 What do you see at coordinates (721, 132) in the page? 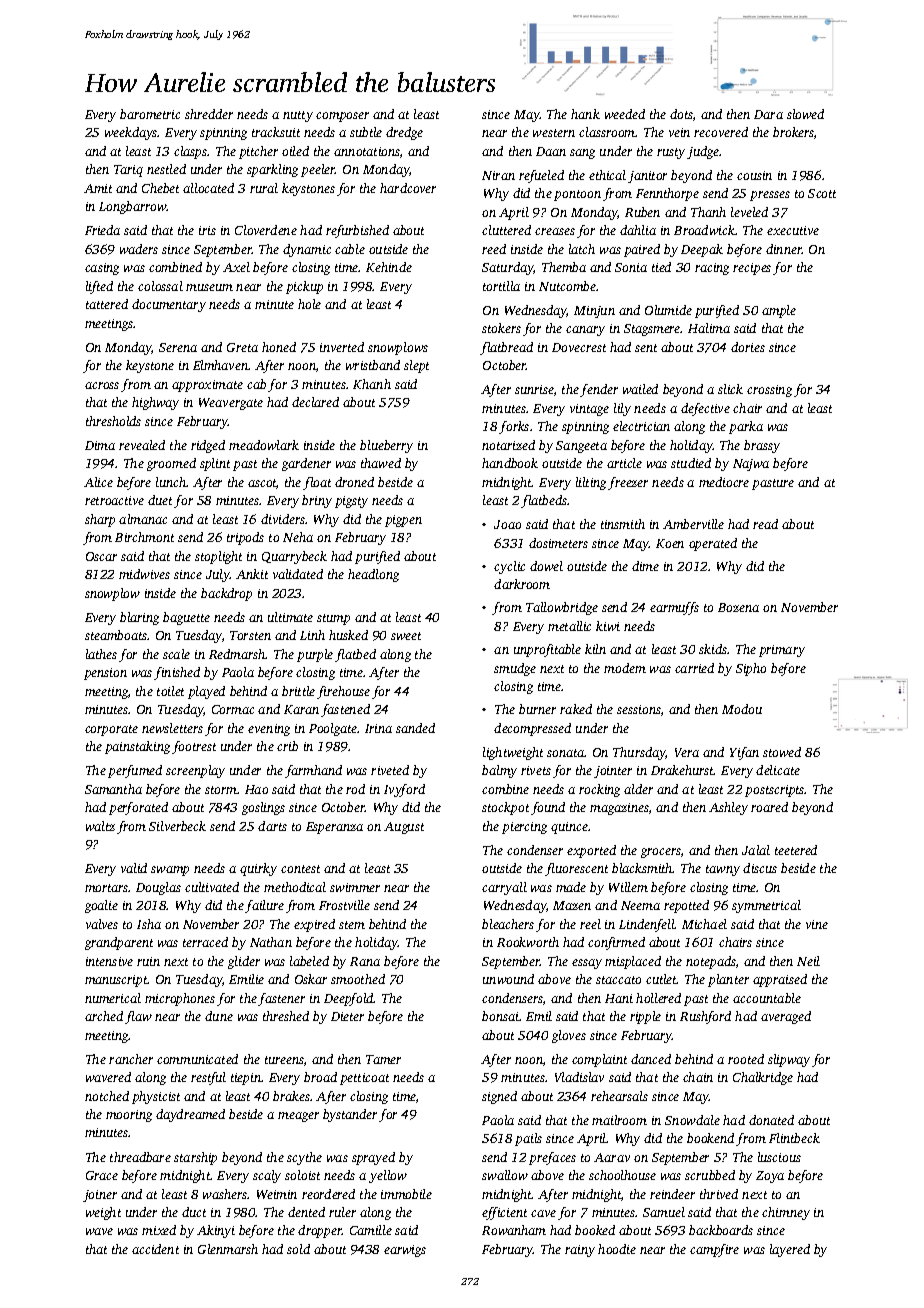
I see `recovered` at bounding box center [721, 132].
